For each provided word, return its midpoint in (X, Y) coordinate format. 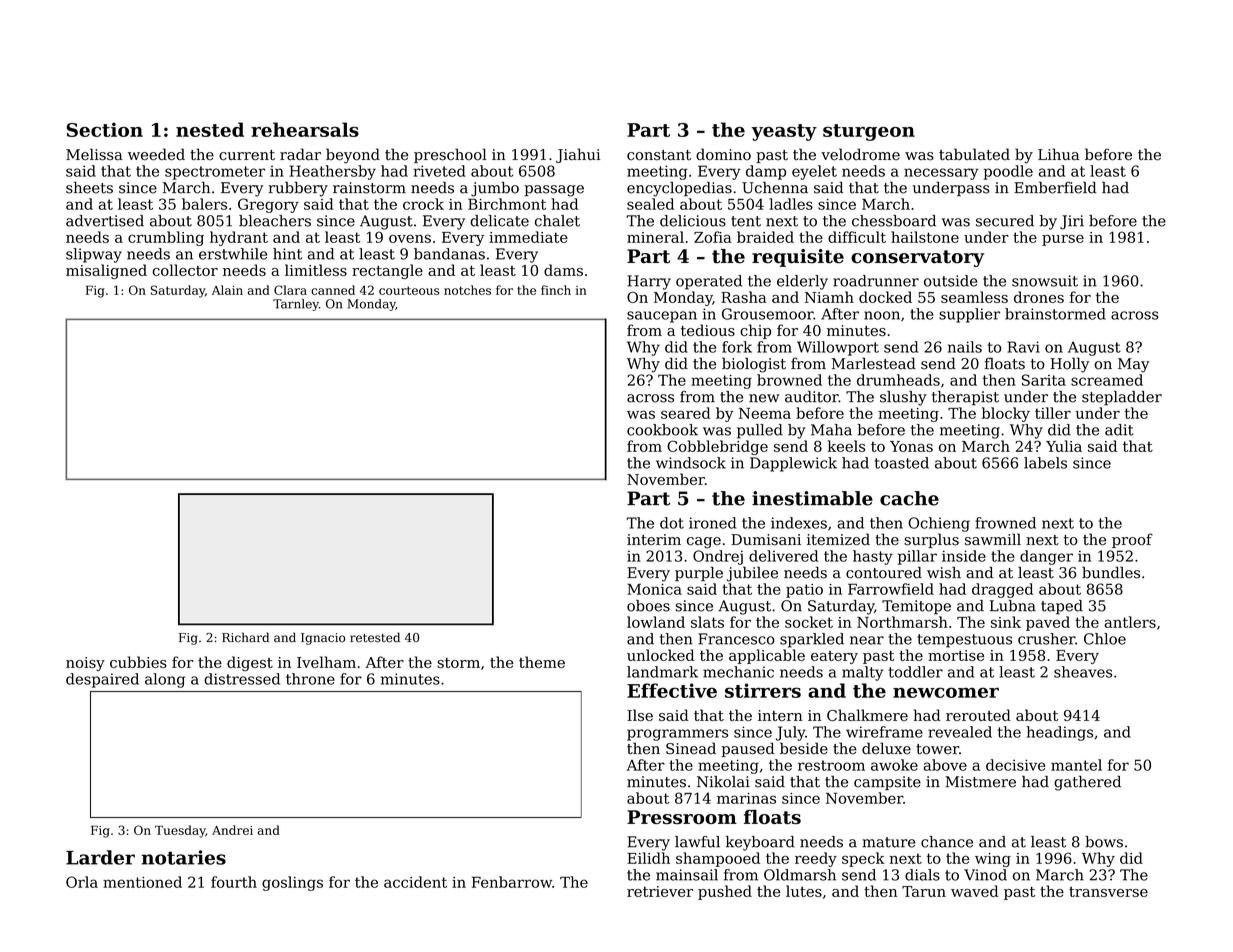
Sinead (691, 748)
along (165, 680)
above (945, 765)
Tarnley (296, 305)
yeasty (784, 132)
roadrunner (876, 281)
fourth (234, 882)
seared (686, 413)
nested (210, 129)
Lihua (1059, 154)
